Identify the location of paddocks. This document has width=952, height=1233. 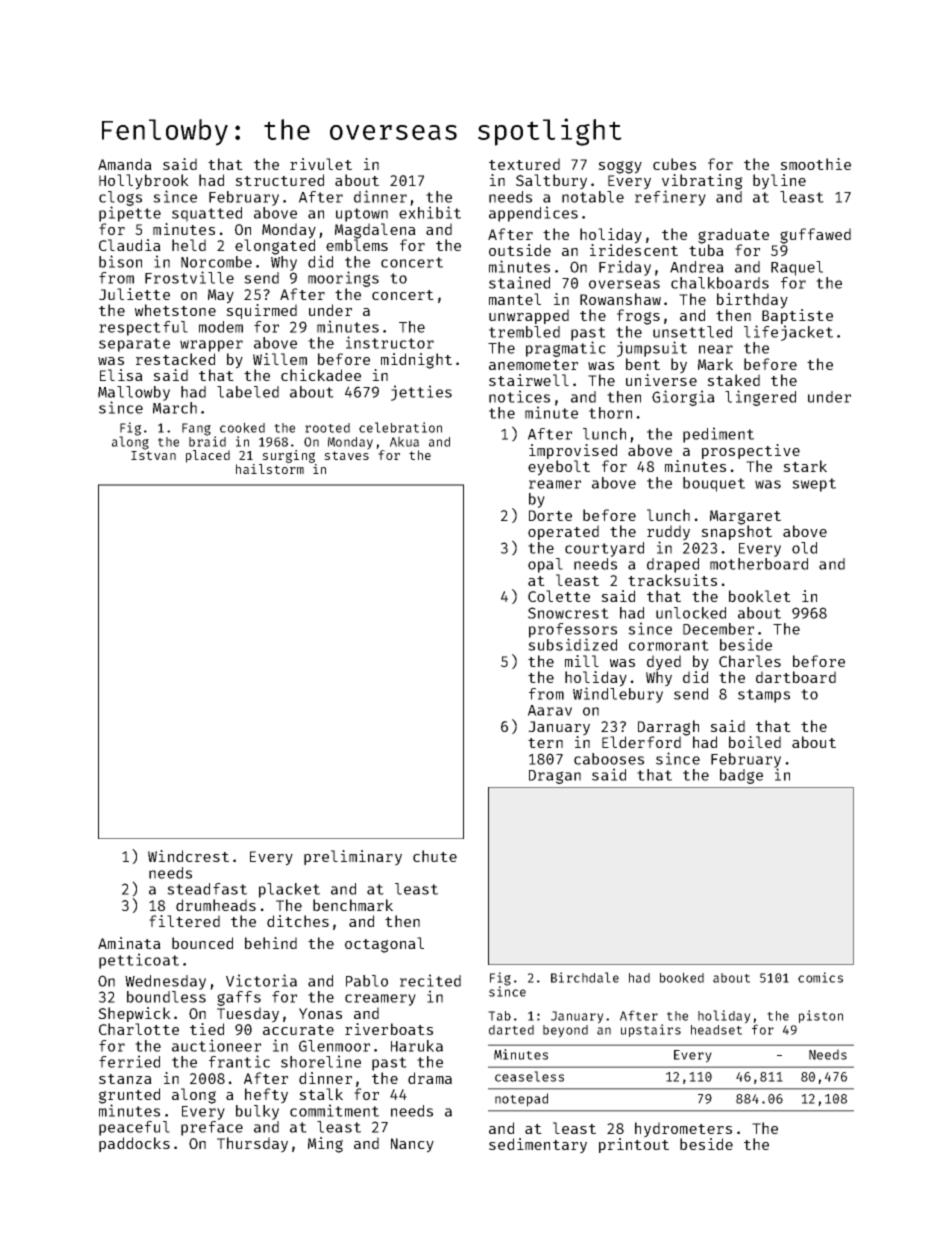
(134, 1144).
